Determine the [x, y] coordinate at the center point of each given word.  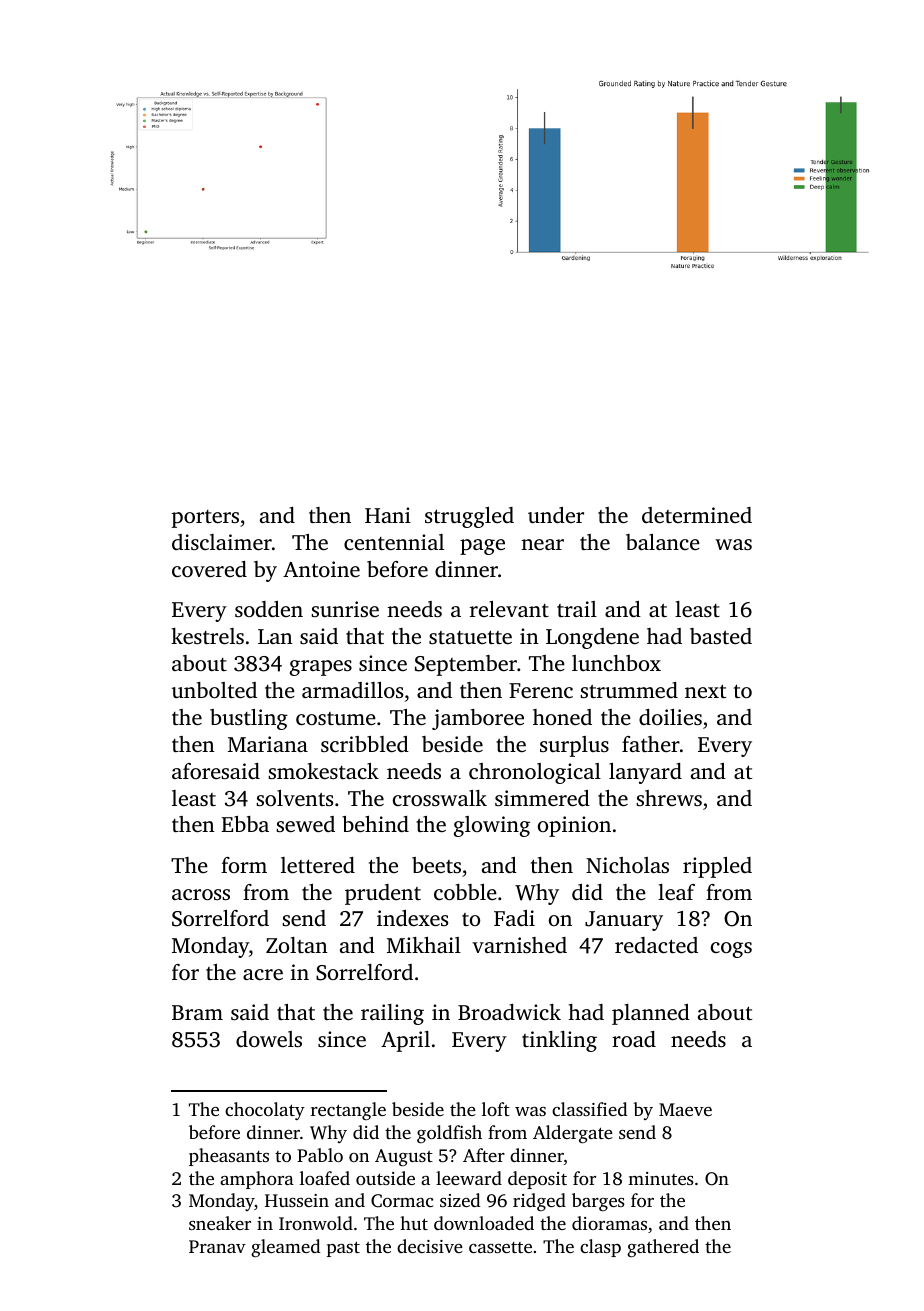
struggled [469, 517]
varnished [519, 945]
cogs [731, 950]
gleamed [285, 1248]
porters [205, 519]
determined [697, 515]
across [201, 894]
